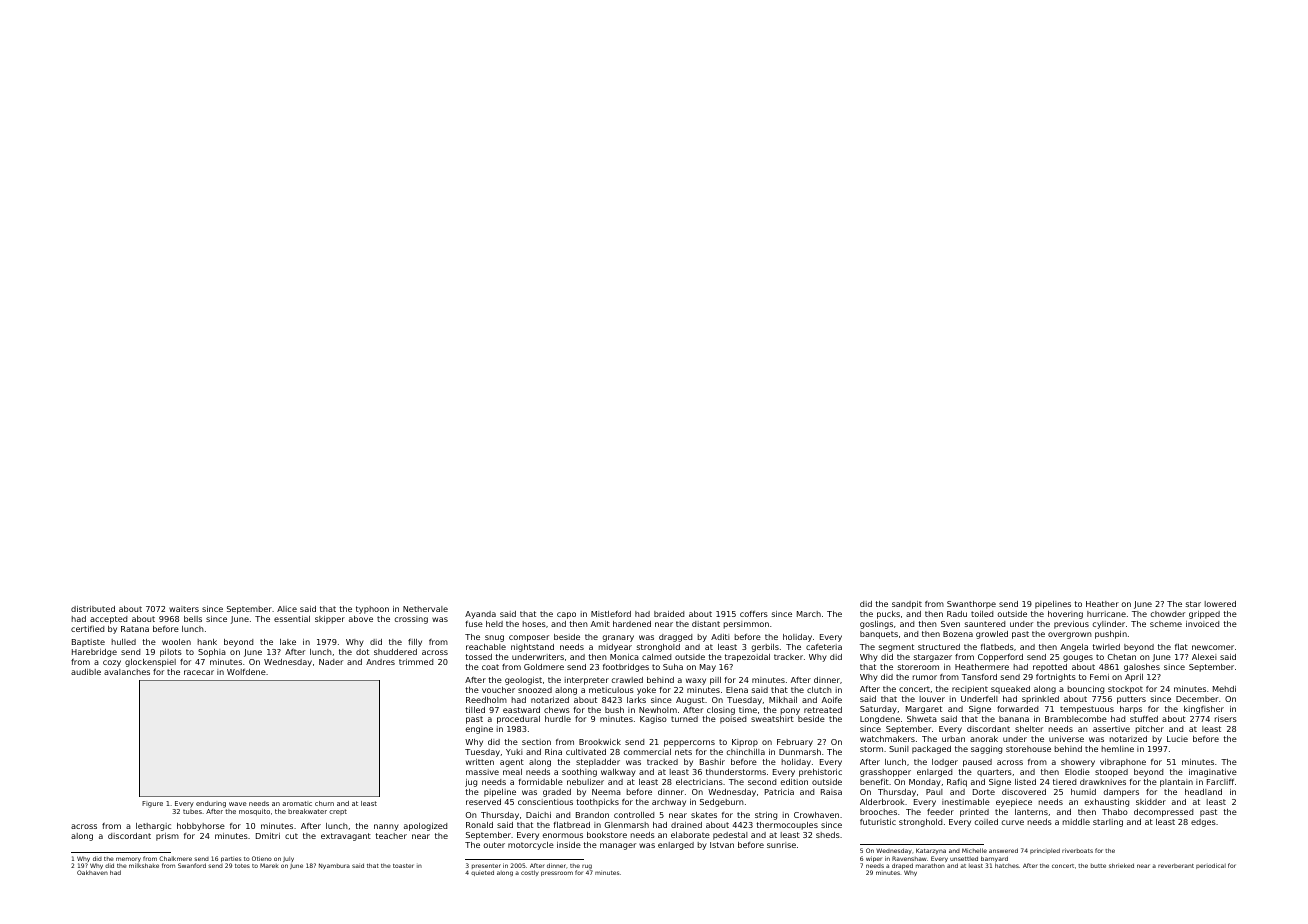 This screenshot has width=1308, height=924. What do you see at coordinates (482, 873) in the screenshot?
I see `quieted` at bounding box center [482, 873].
